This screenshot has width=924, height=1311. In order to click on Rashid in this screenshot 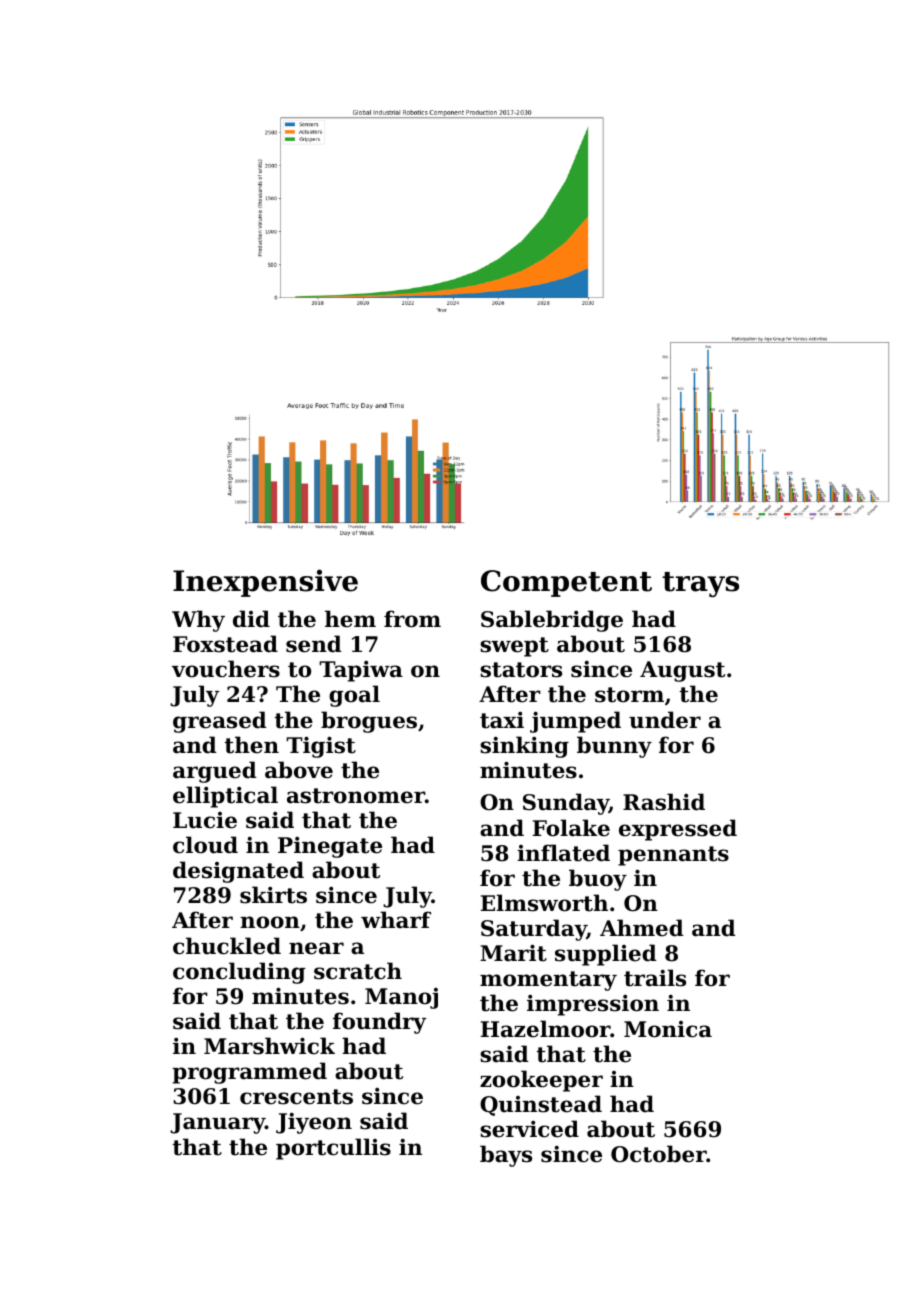, I will do `click(664, 802)`.
